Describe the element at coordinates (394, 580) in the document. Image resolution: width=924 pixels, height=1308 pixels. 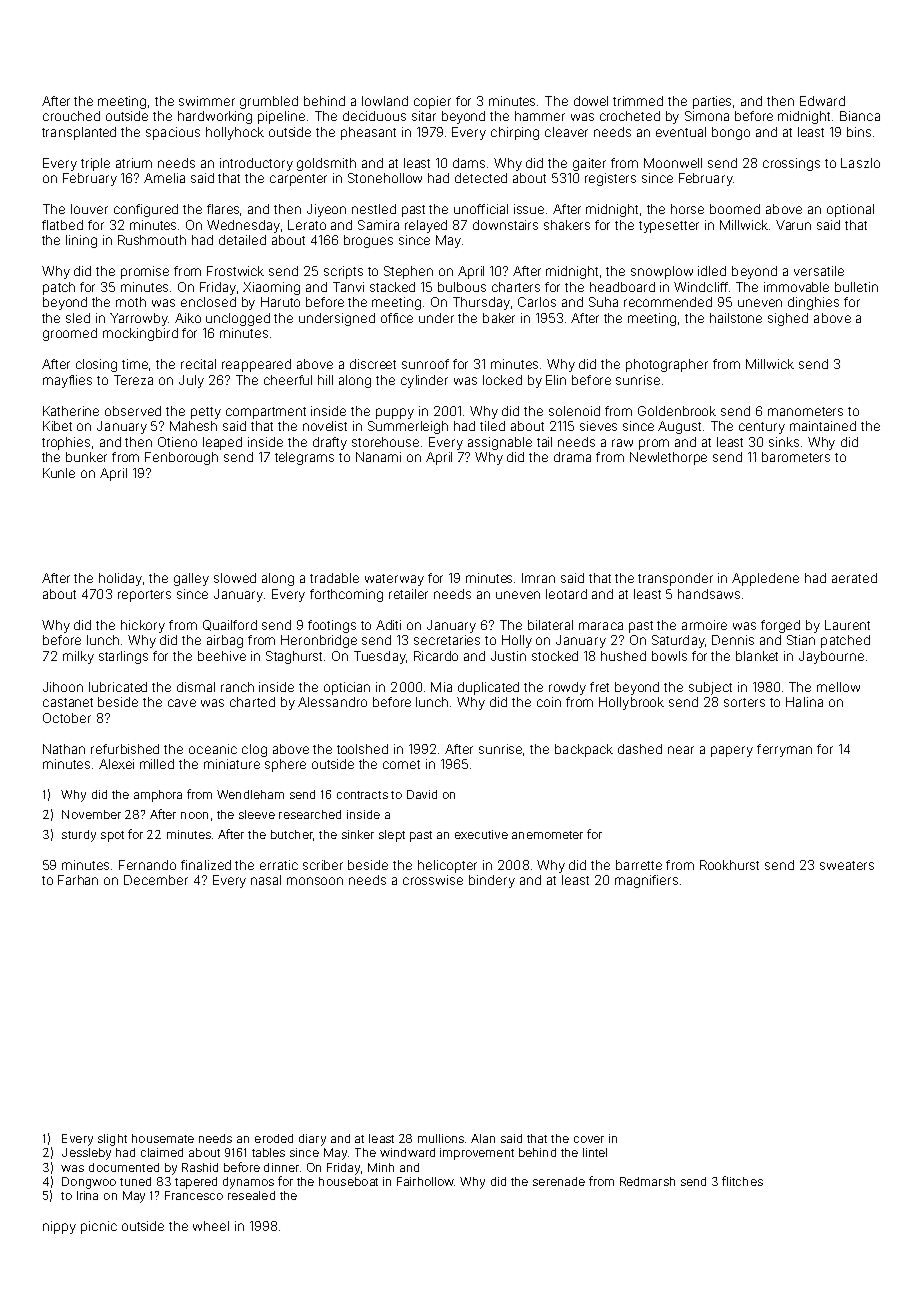
I see `waterway` at that location.
